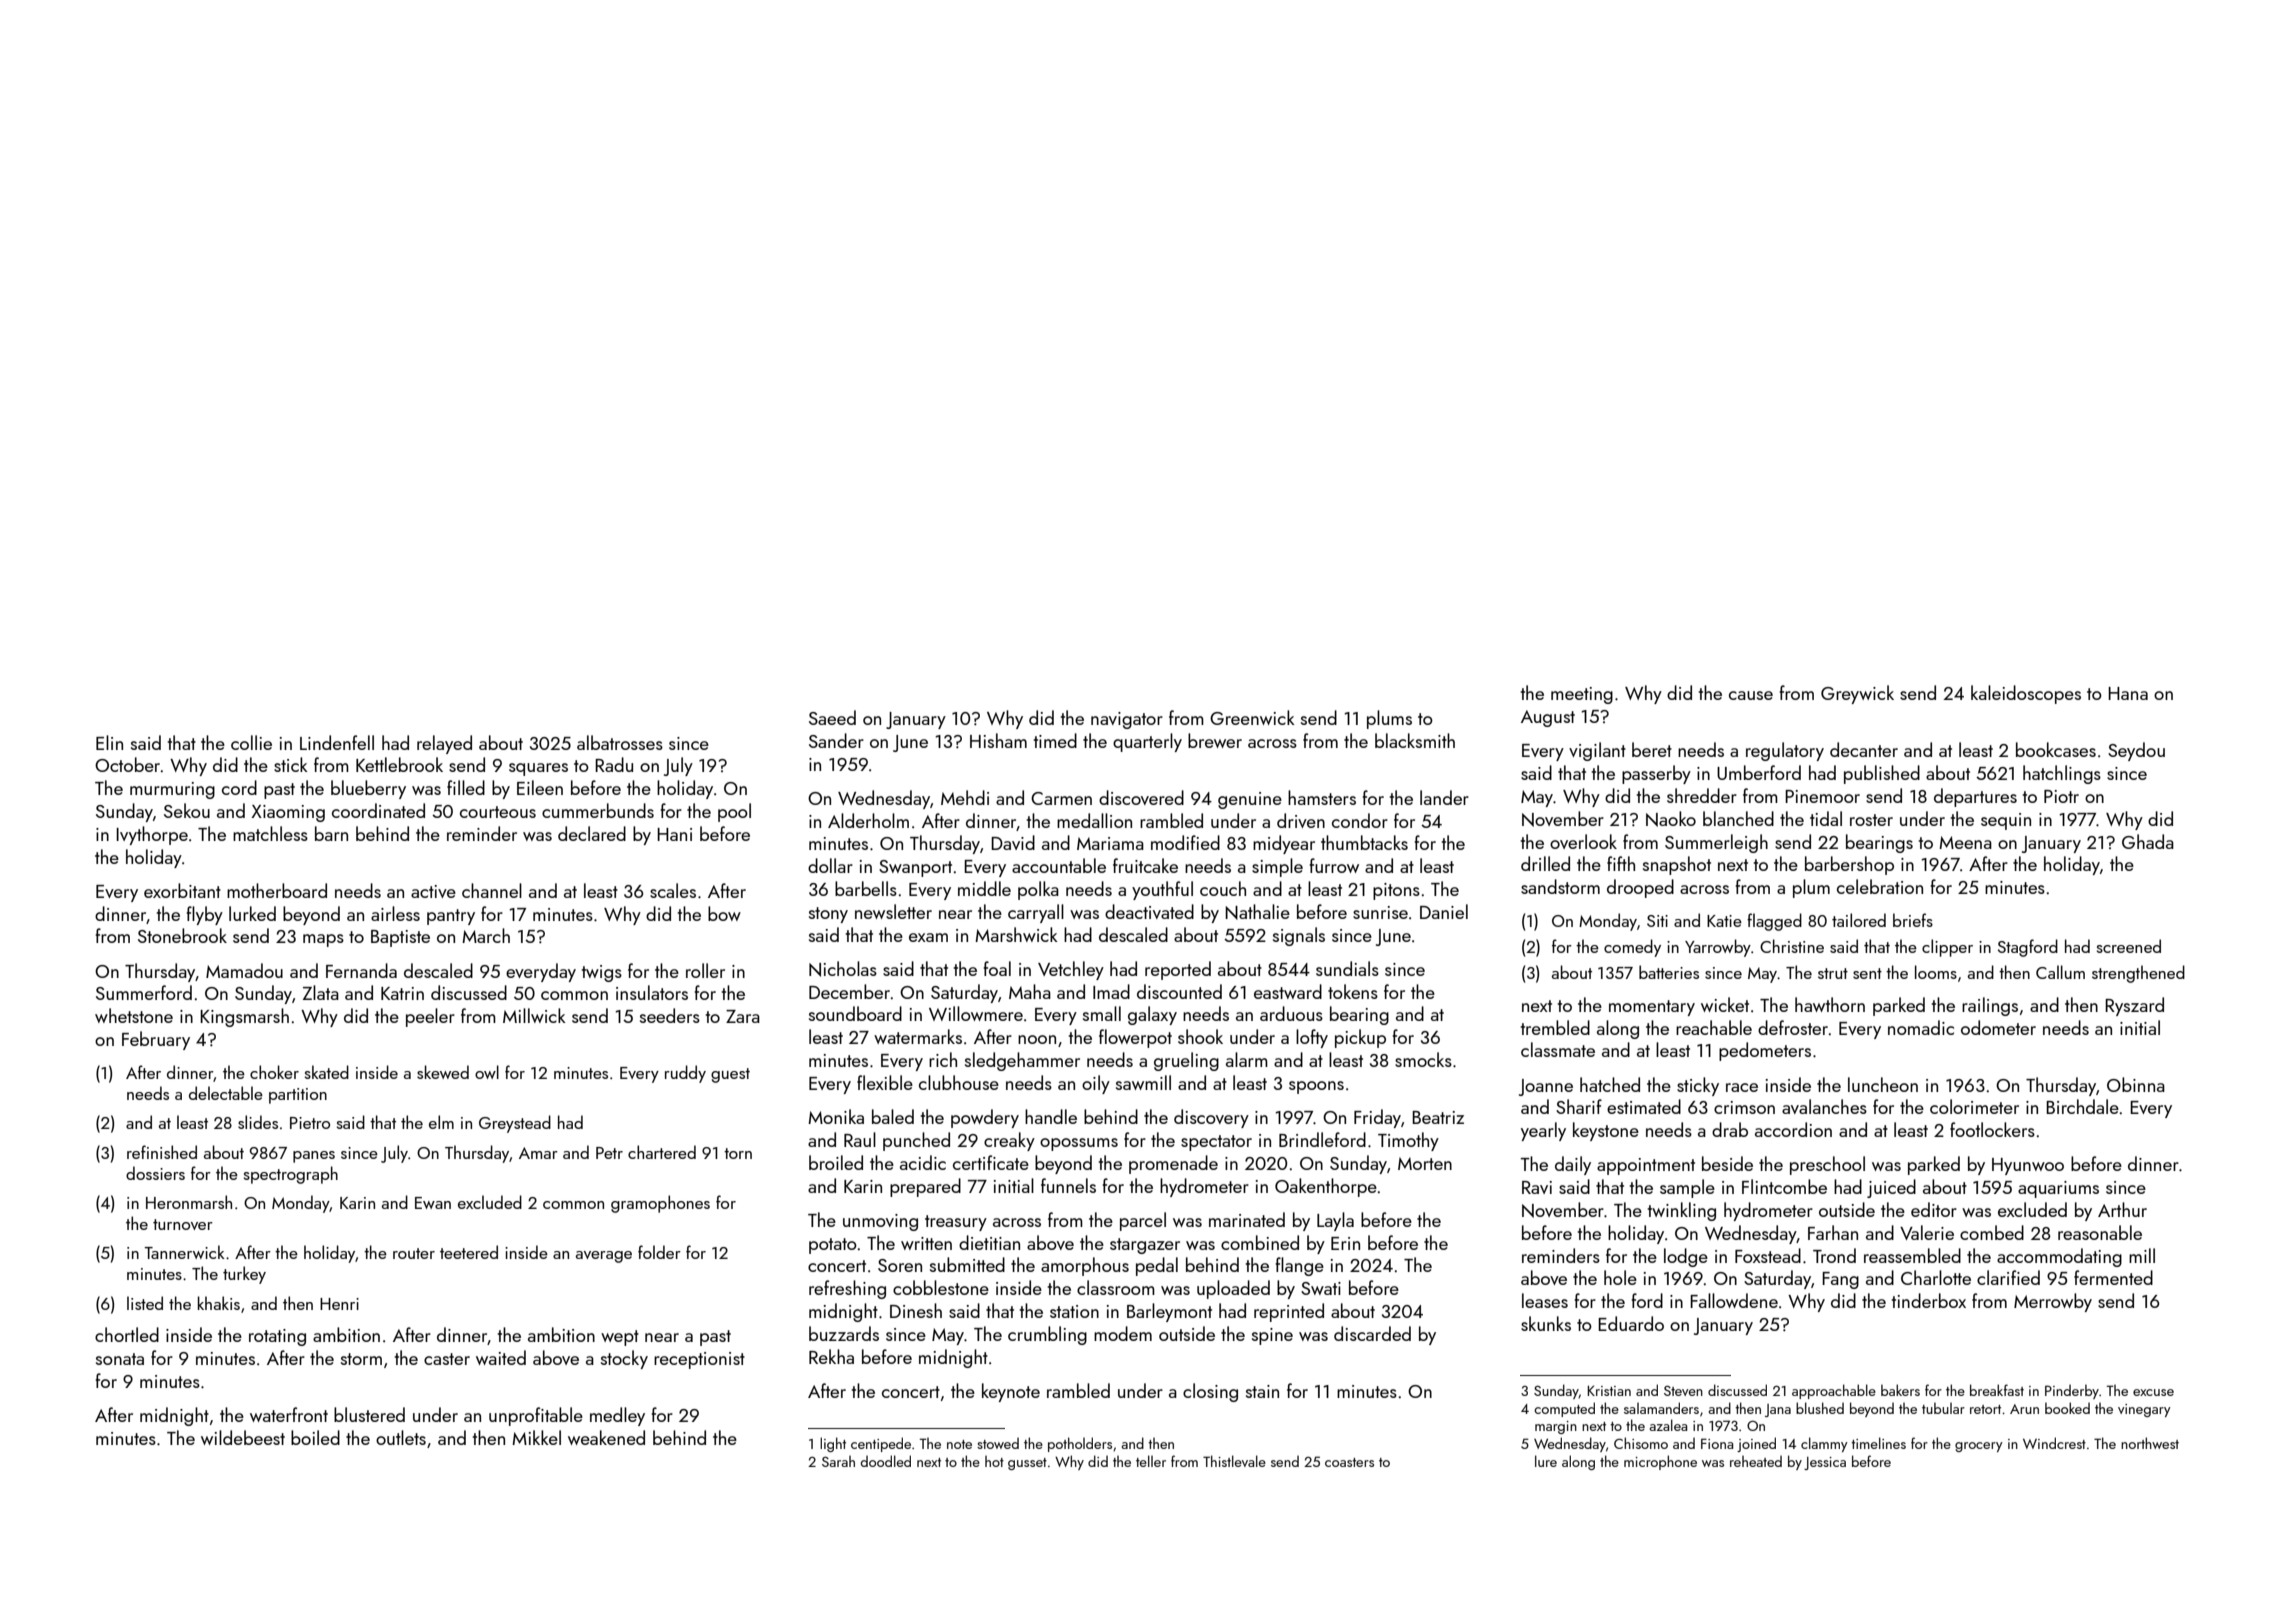 This screenshot has height=1614, width=2282. Describe the element at coordinates (2113, 1277) in the screenshot. I see `fermented` at that location.
